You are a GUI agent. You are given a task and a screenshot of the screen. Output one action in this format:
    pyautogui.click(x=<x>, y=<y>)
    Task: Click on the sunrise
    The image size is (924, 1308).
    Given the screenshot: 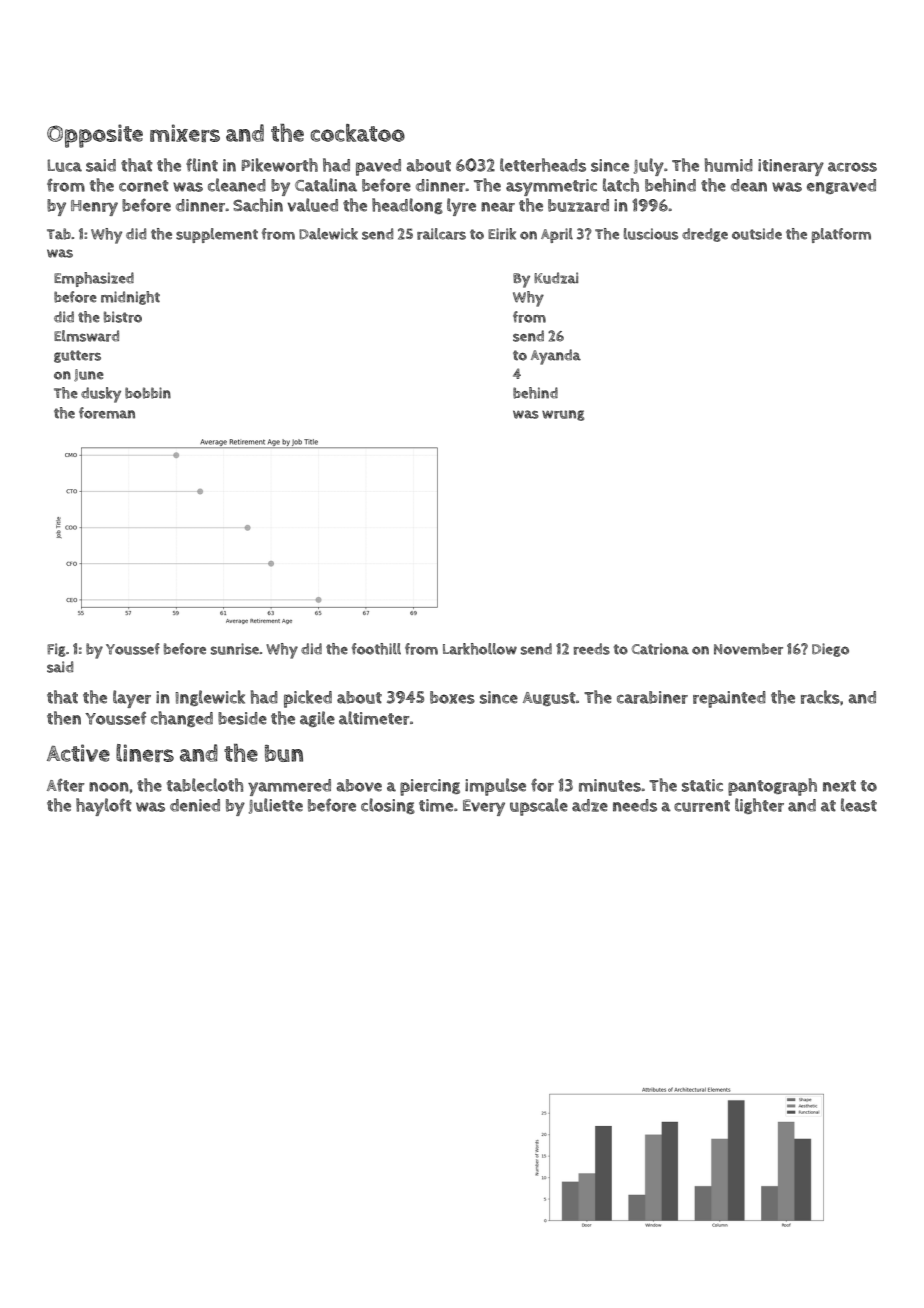 What is the action you would take?
    pyautogui.click(x=235, y=649)
